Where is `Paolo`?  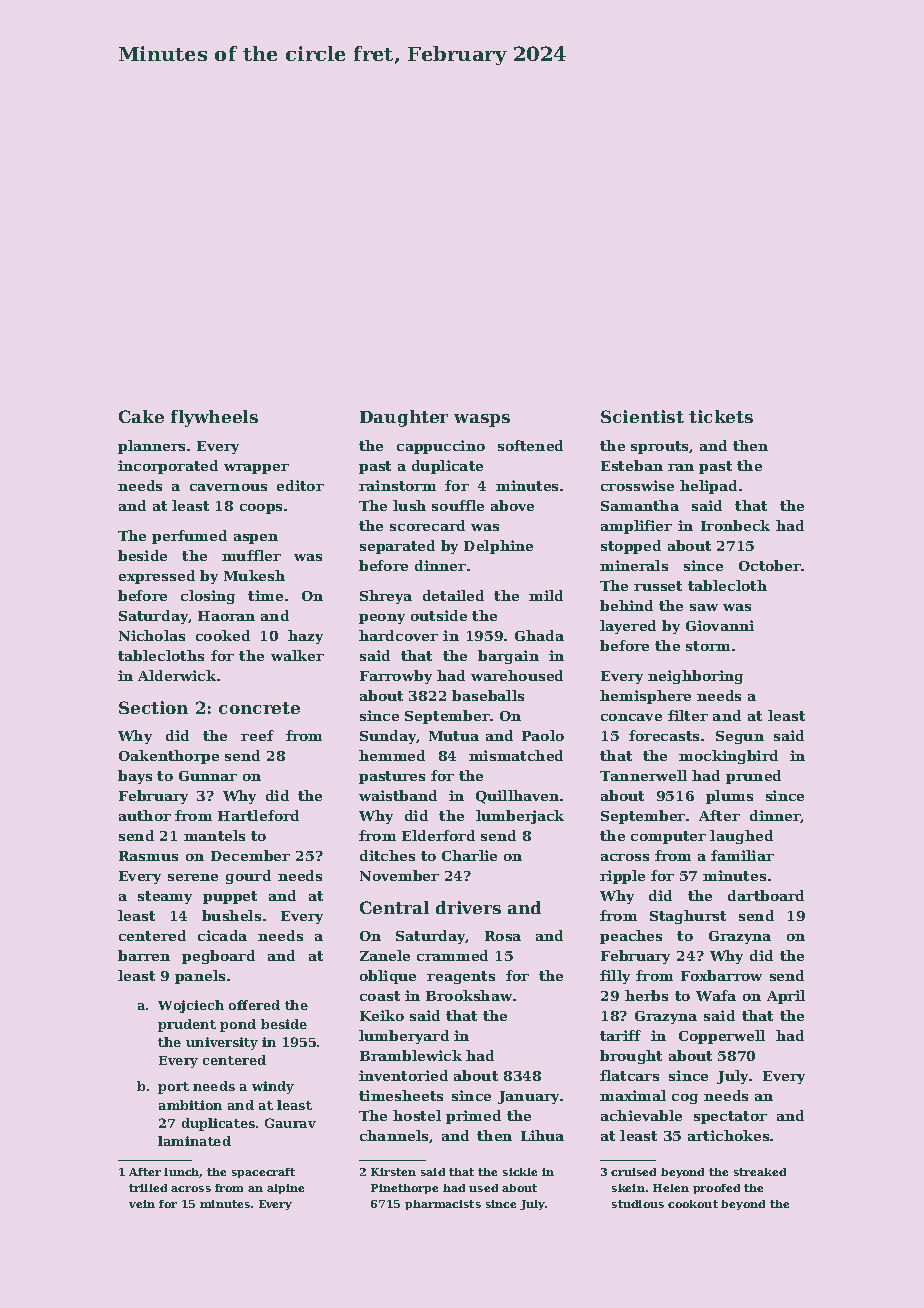 Paolo is located at coordinates (543, 735).
